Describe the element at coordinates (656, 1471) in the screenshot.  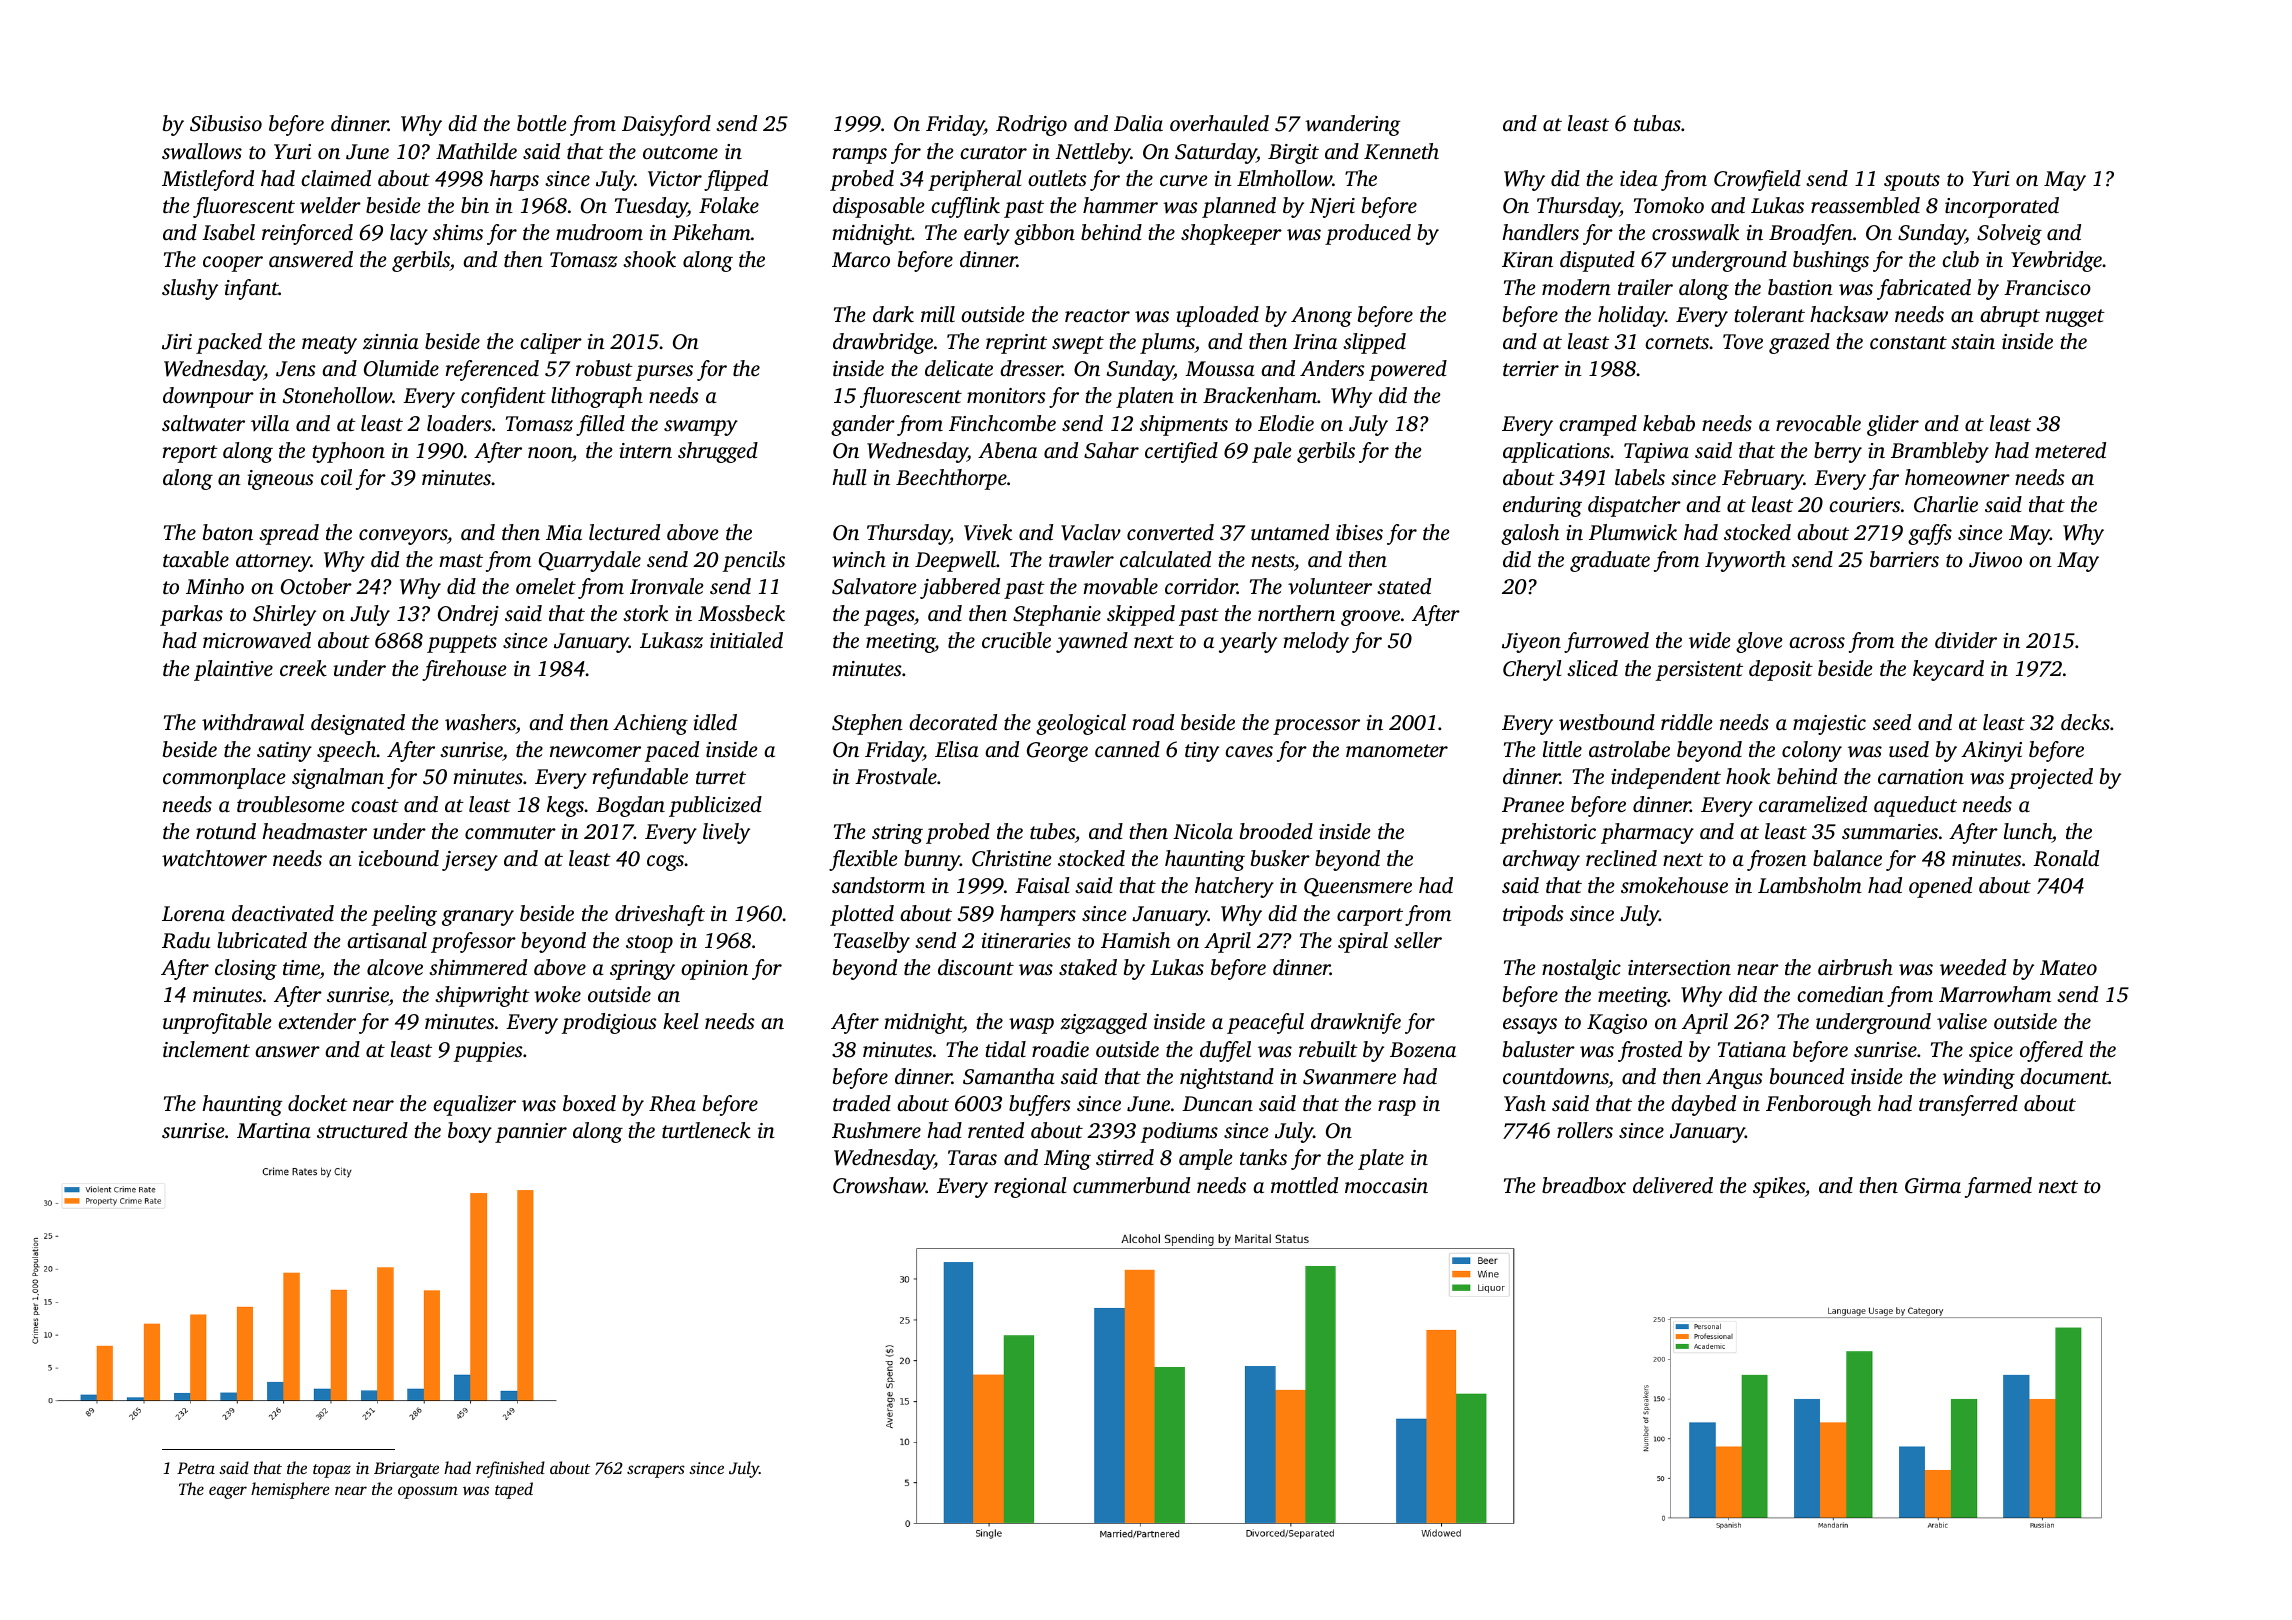
I see `scrapers` at that location.
